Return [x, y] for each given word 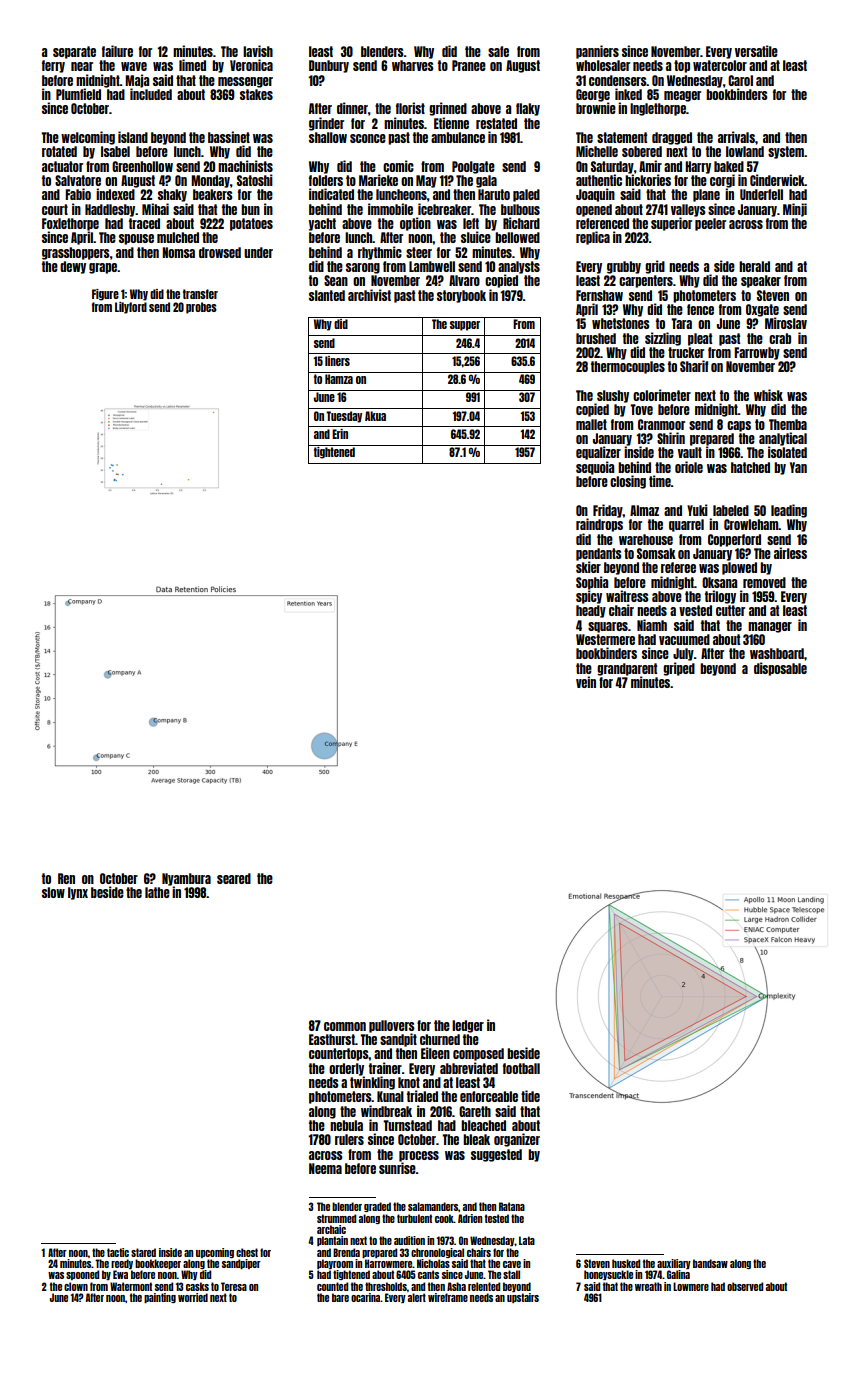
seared [234, 878]
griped [679, 669]
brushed [596, 338]
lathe [157, 892]
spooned [82, 1275]
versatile [756, 51]
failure [117, 51]
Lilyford [131, 308]
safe [498, 51]
